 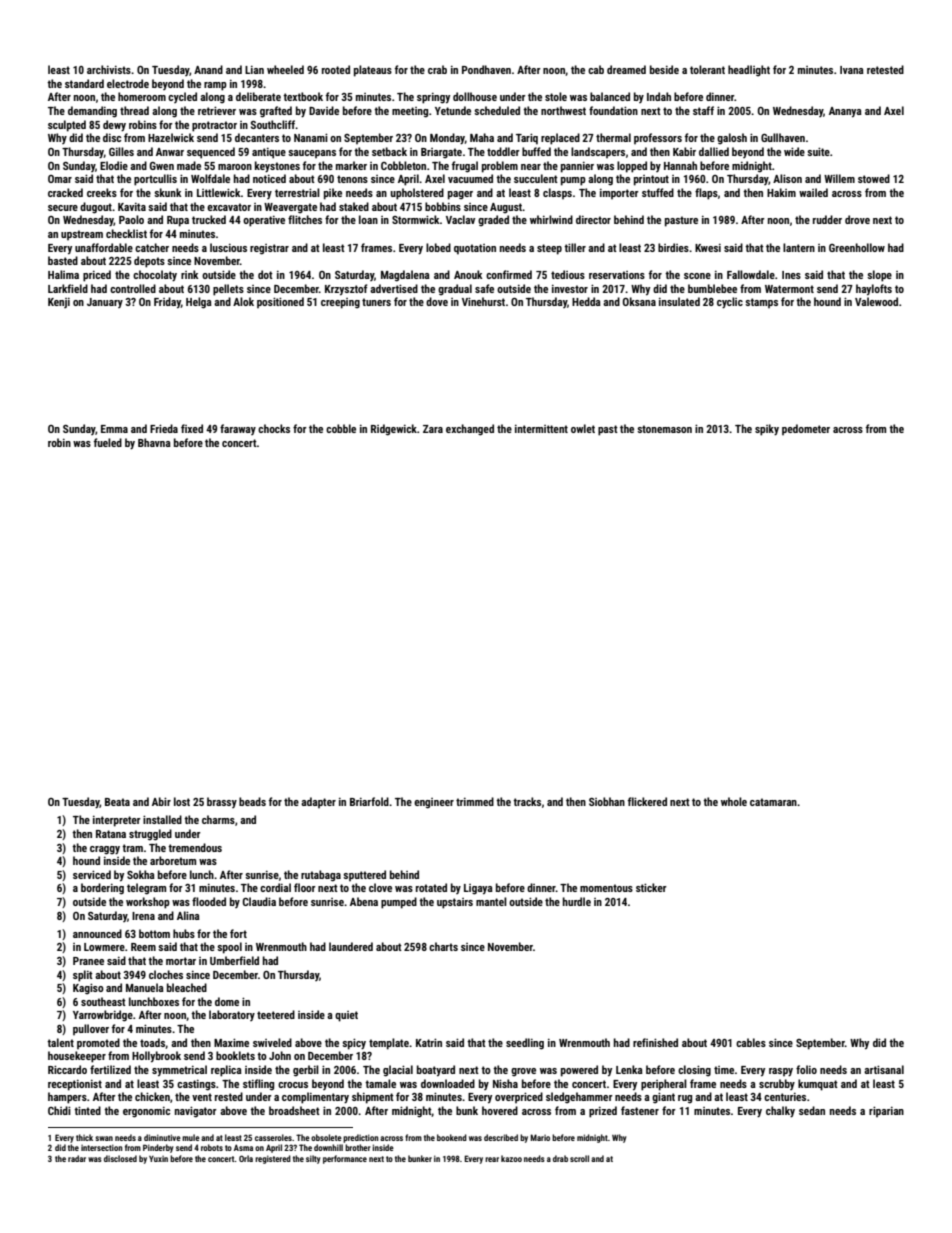 I want to click on serviced, so click(x=92, y=874).
